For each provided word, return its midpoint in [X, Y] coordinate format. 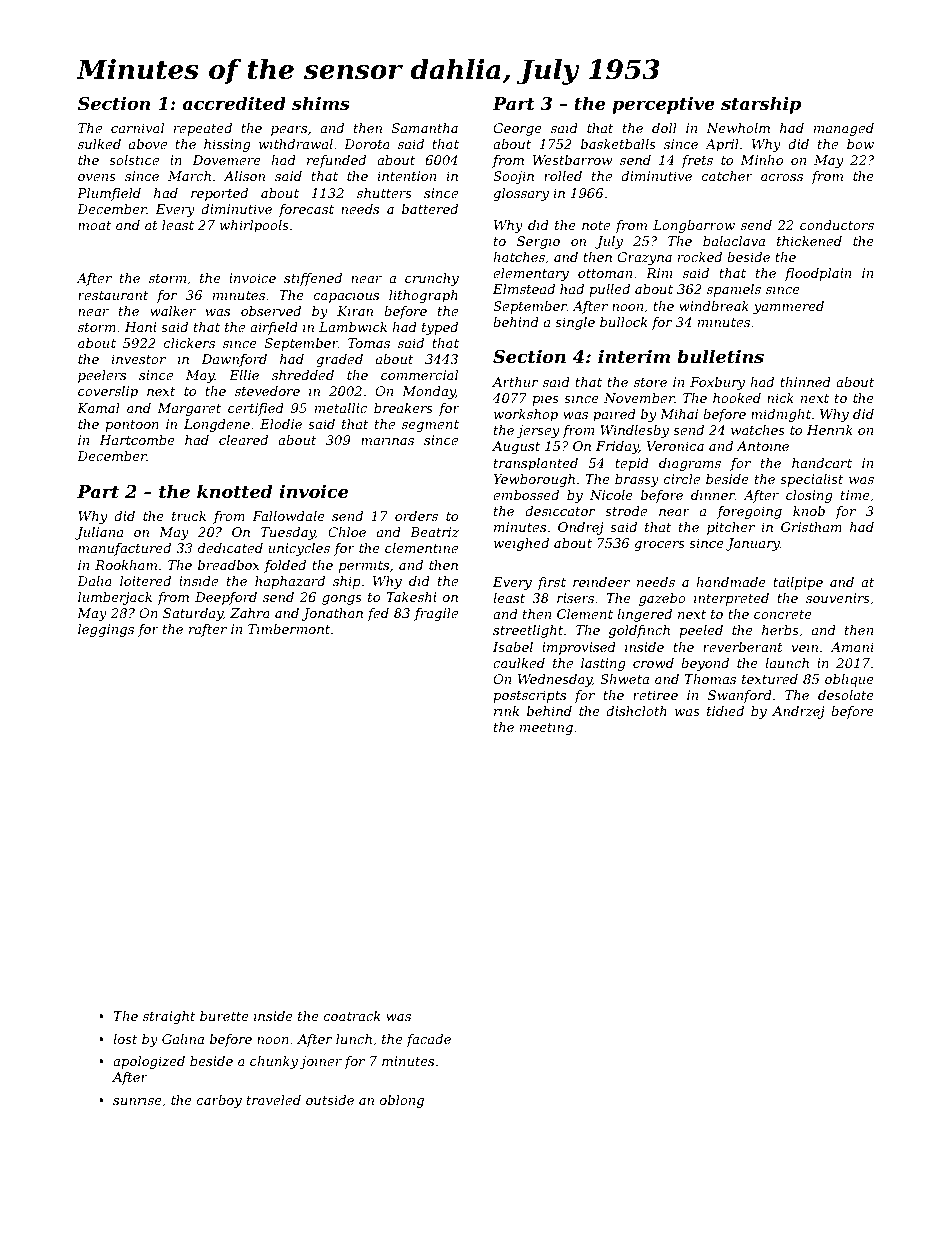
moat [94, 225]
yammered [788, 307]
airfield [274, 328]
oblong [402, 1101]
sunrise [137, 1100]
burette [224, 1016]
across [782, 177]
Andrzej [798, 712]
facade [428, 1040]
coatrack [352, 1016]
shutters [384, 193]
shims [321, 103]
